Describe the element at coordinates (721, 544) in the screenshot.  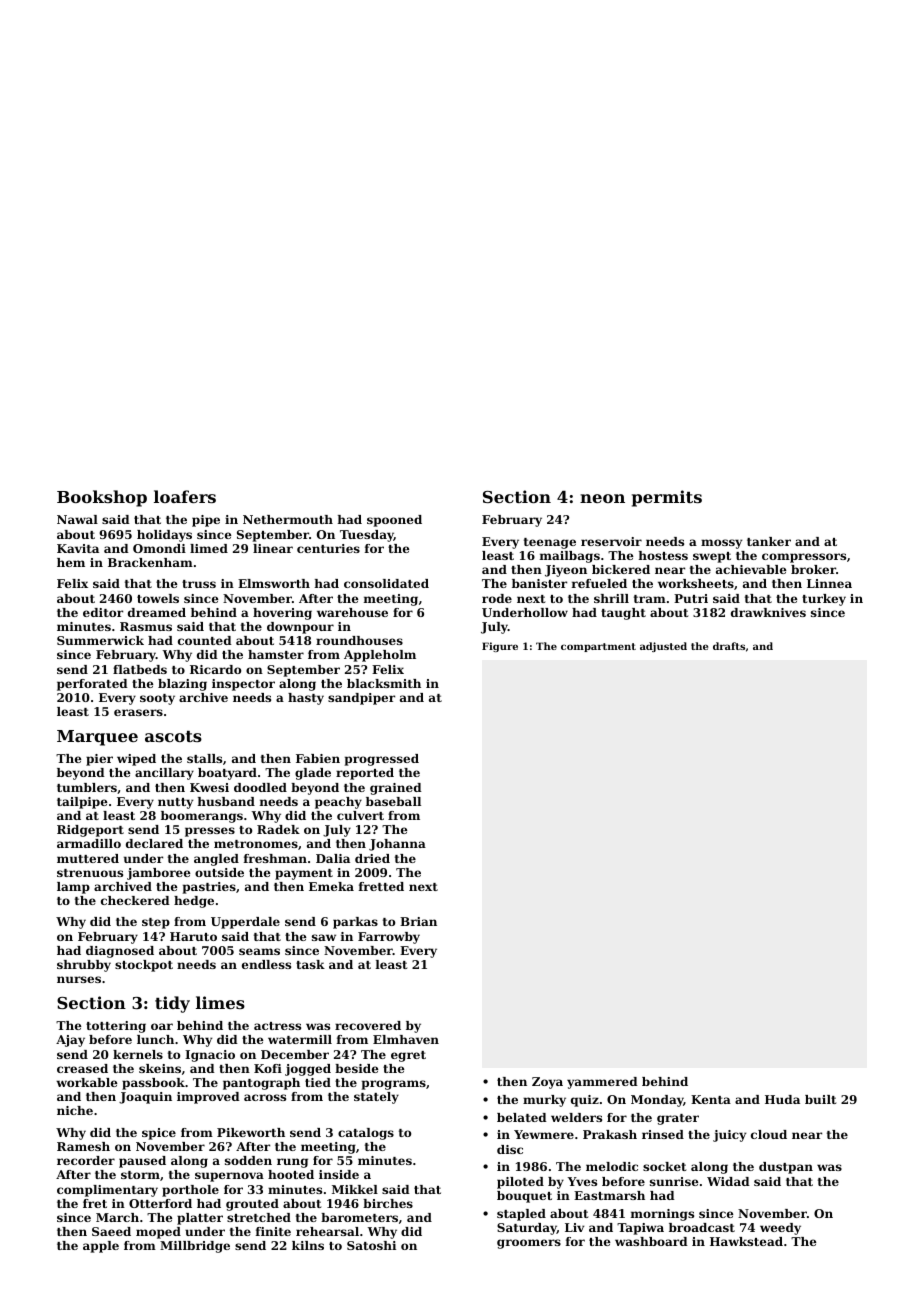
I see `mossy` at that location.
